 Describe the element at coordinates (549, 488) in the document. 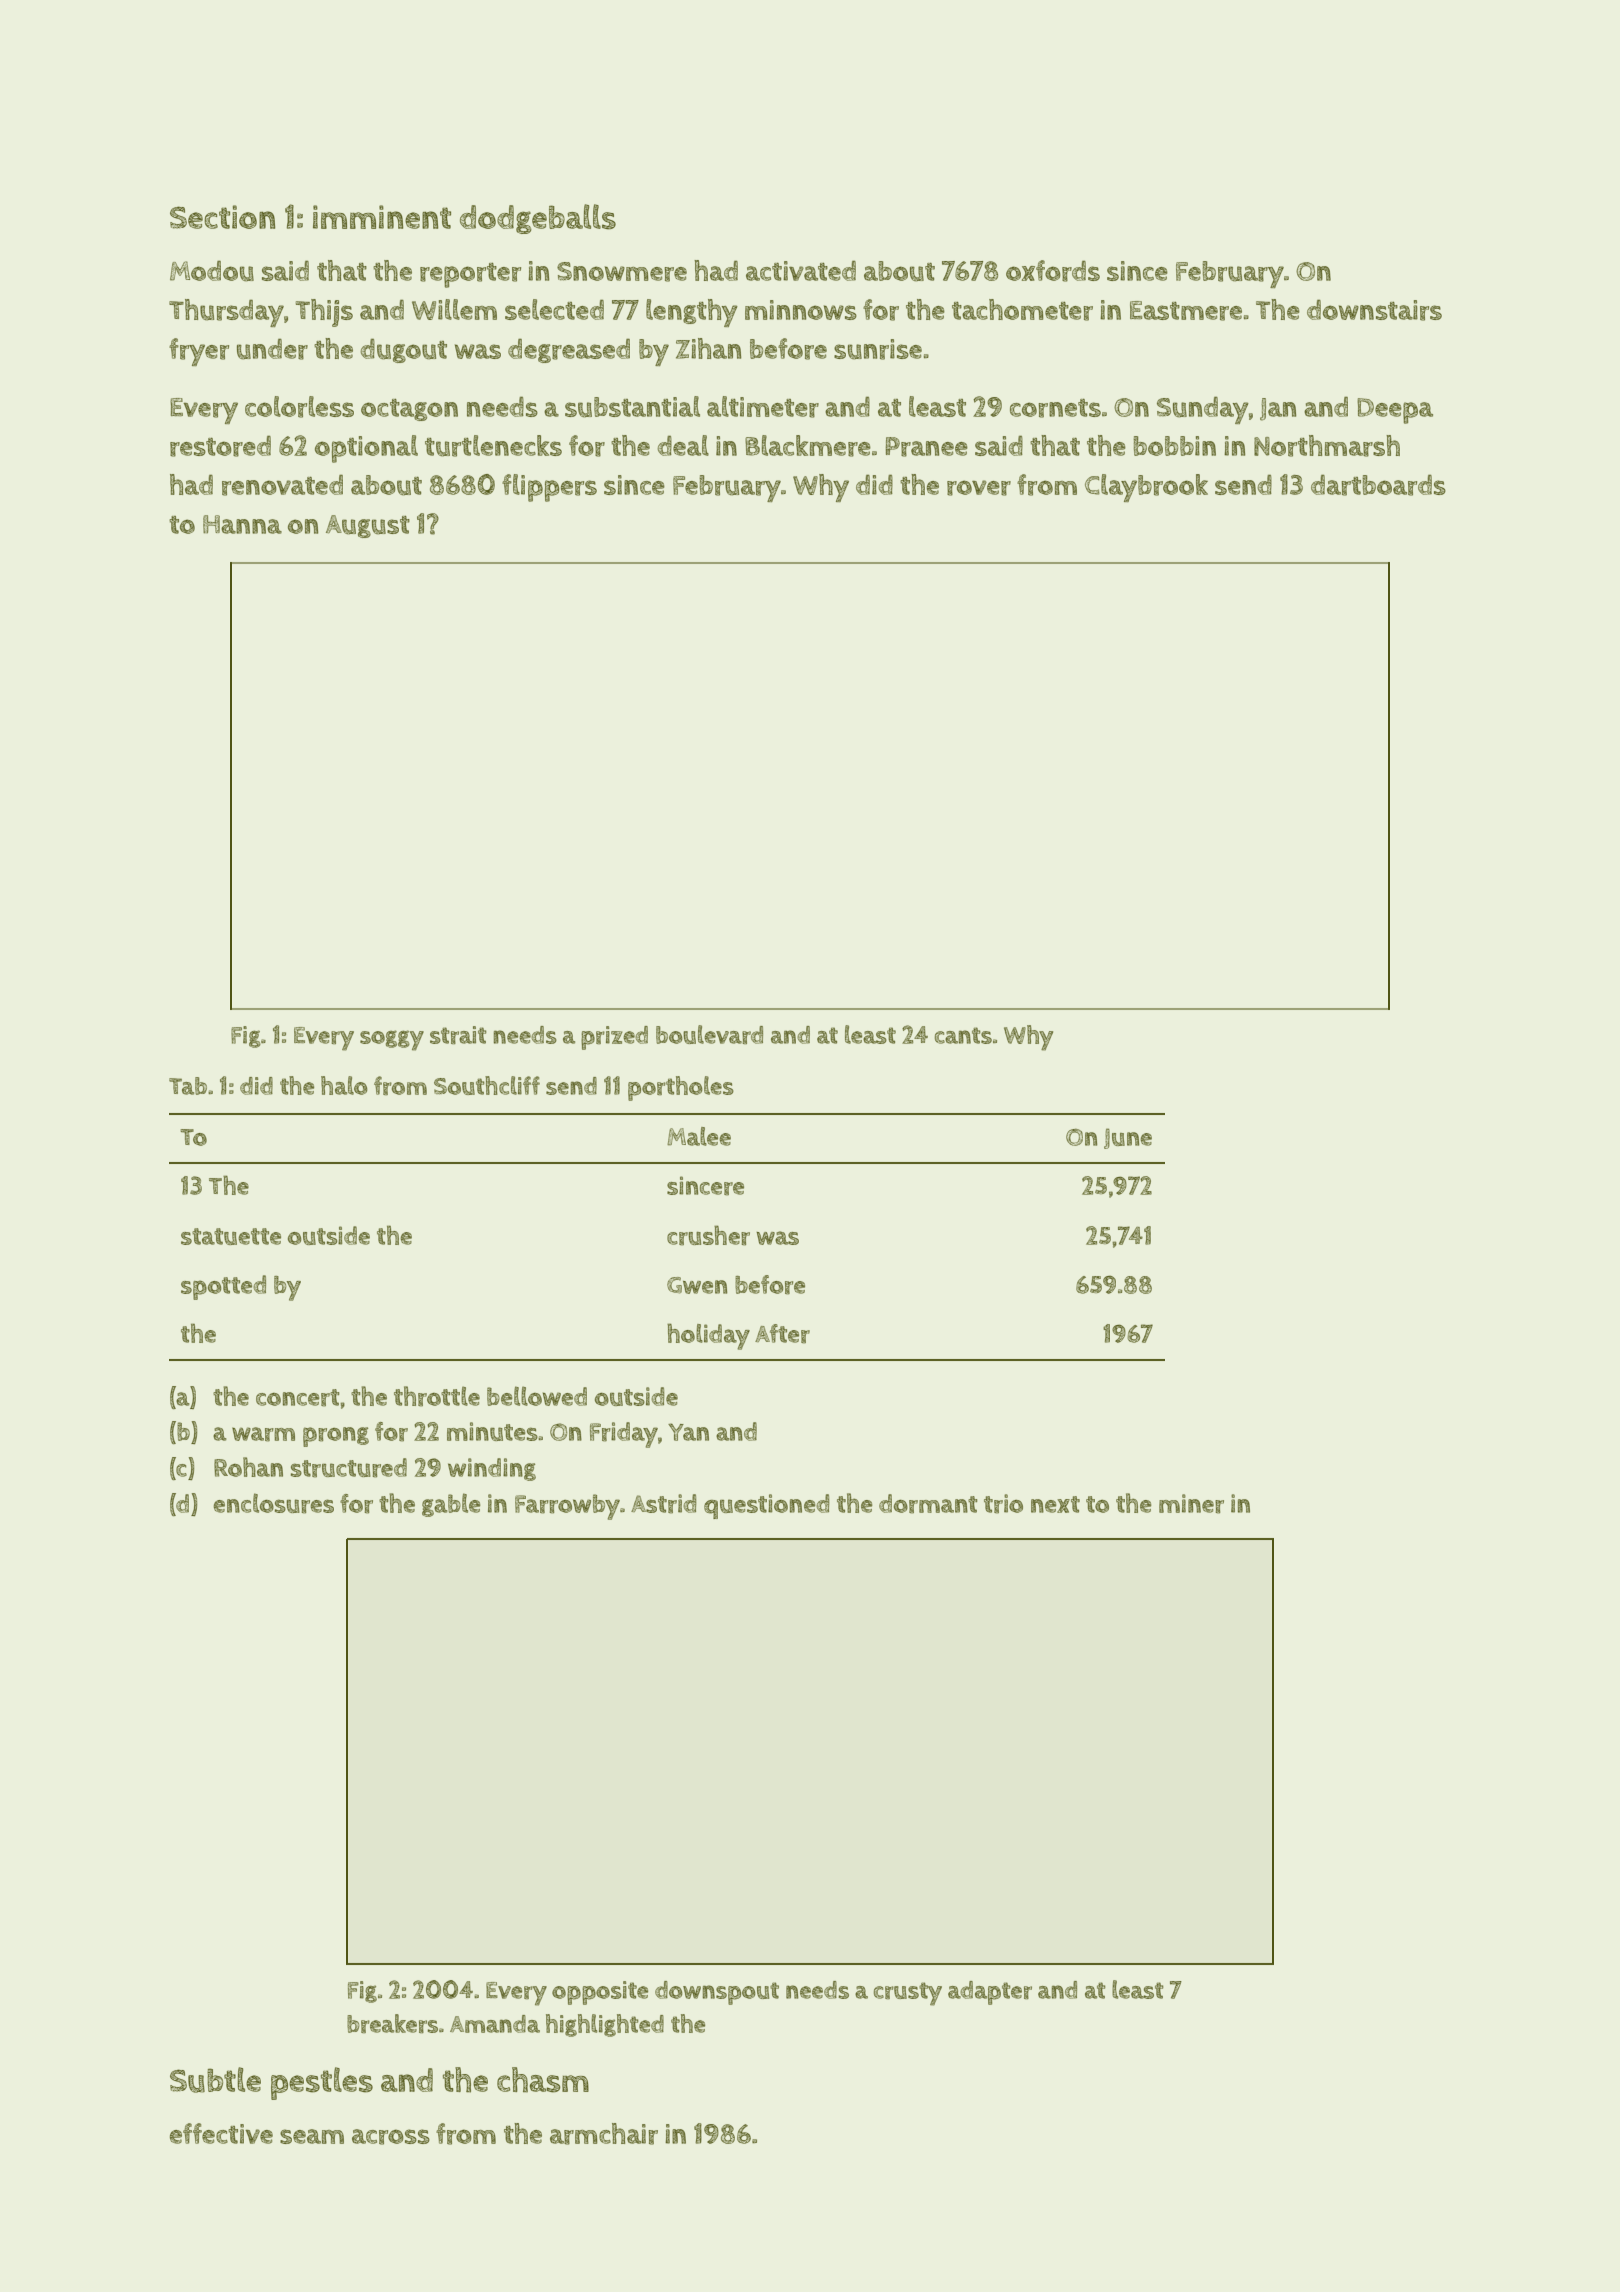

I see `flippers` at that location.
